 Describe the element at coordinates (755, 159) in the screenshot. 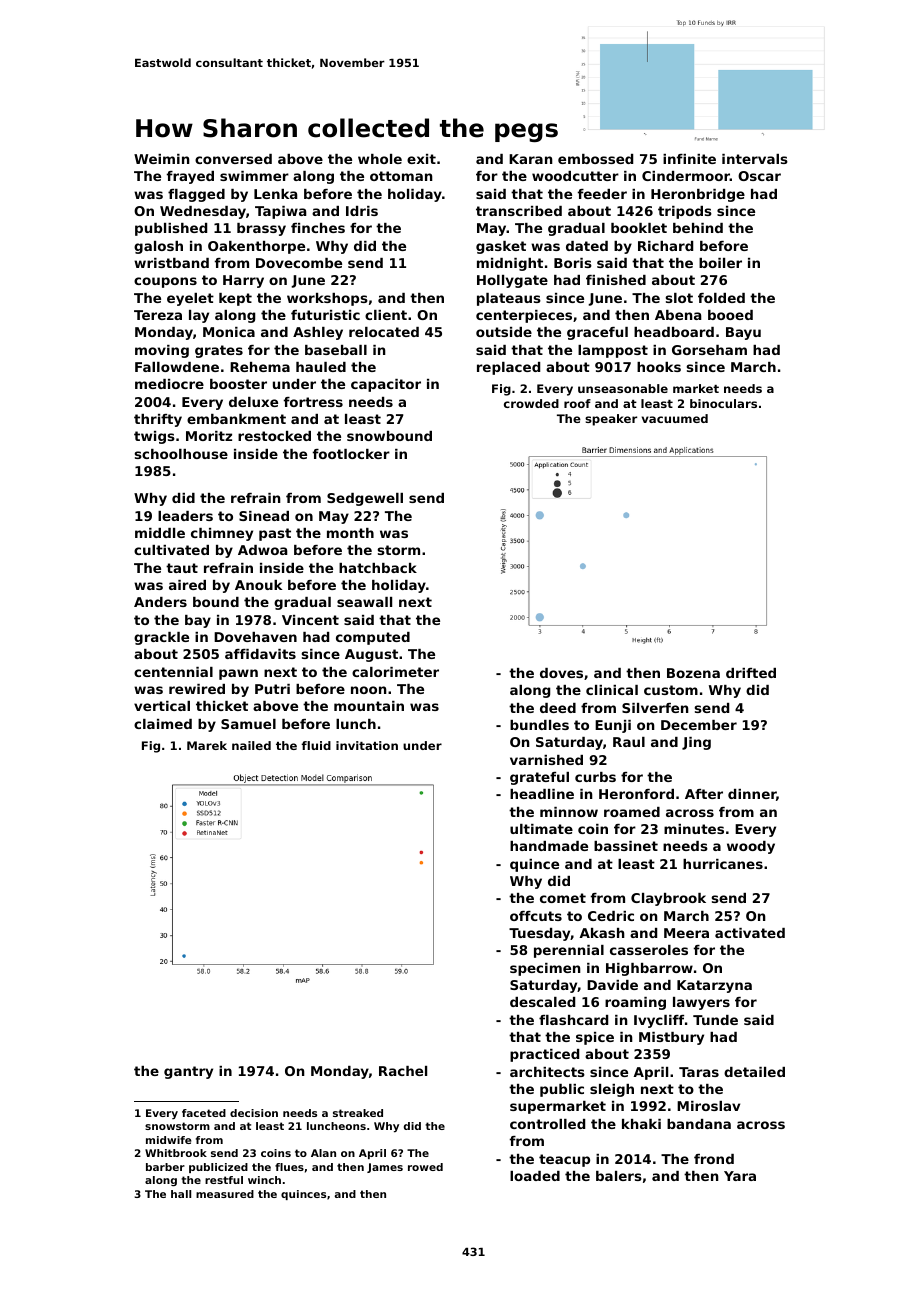

I see `intervals` at that location.
